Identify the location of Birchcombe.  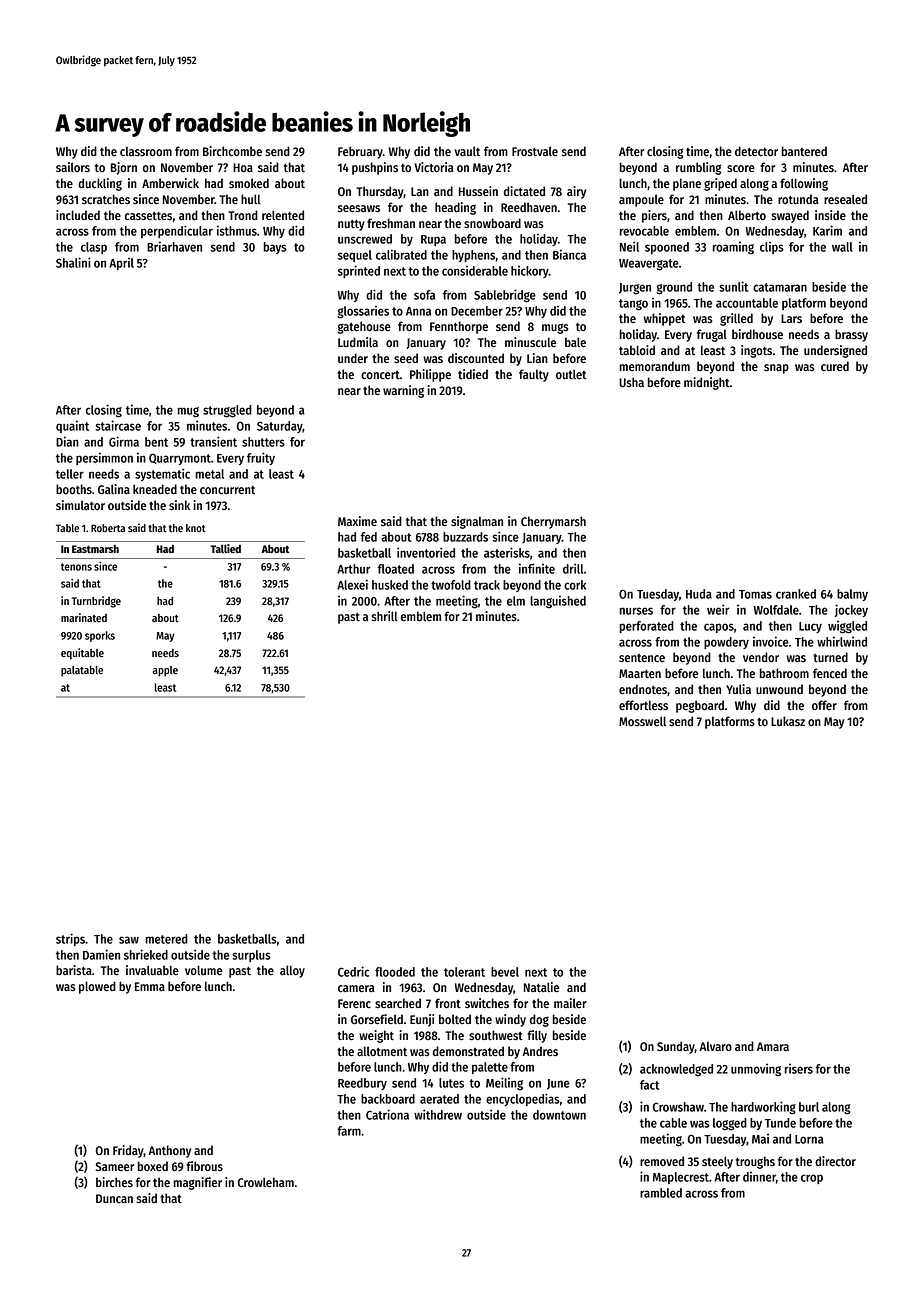
(232, 151).
